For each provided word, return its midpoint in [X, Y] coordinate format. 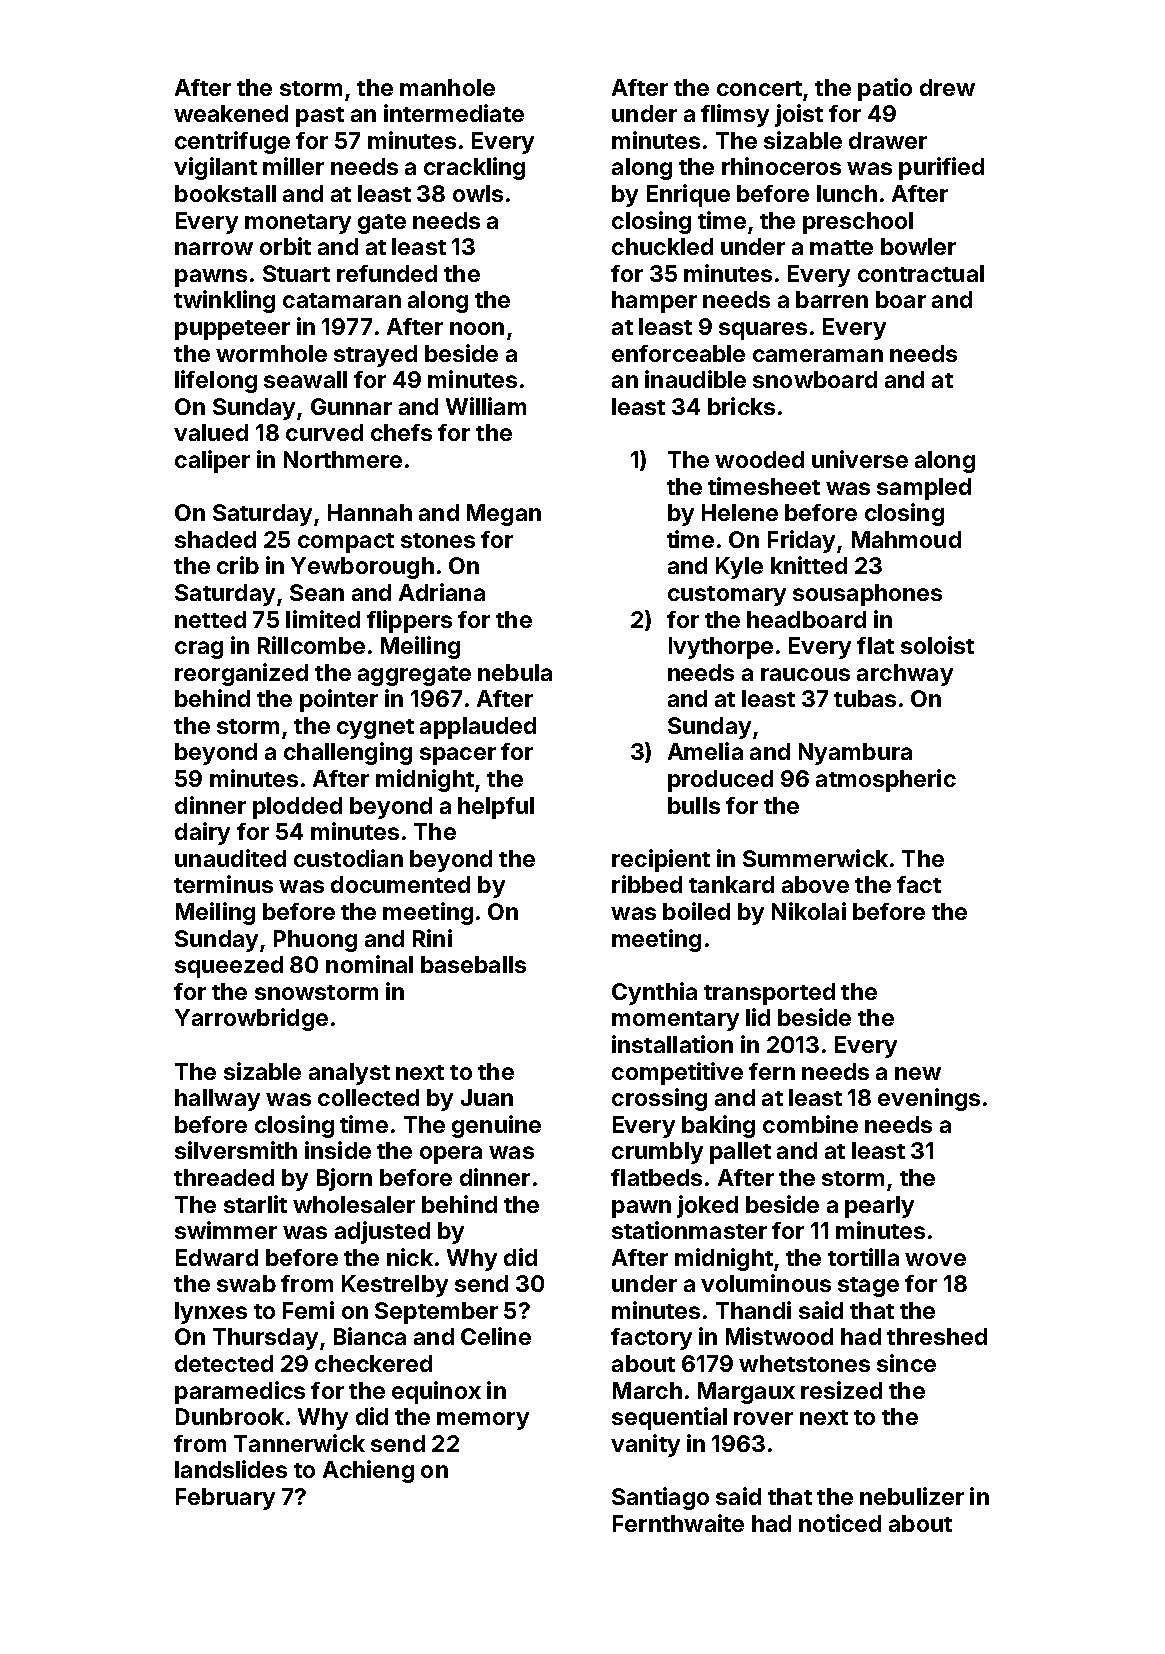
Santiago [660, 1498]
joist [799, 115]
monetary [298, 224]
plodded [297, 808]
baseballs [473, 964]
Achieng [368, 1471]
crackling [474, 168]
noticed [840, 1523]
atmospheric [886, 780]
